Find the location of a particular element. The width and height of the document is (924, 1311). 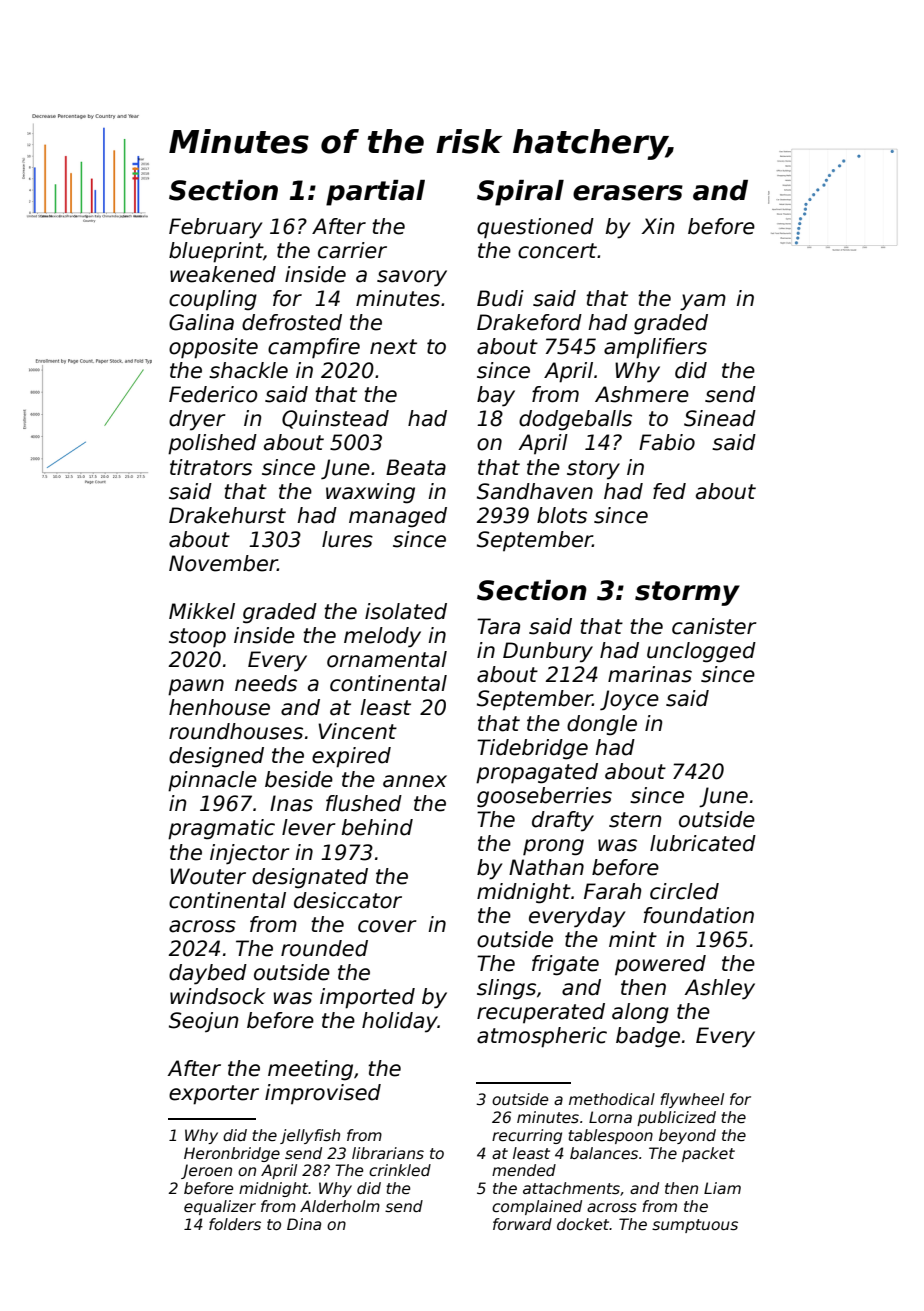

cover is located at coordinates (387, 926).
